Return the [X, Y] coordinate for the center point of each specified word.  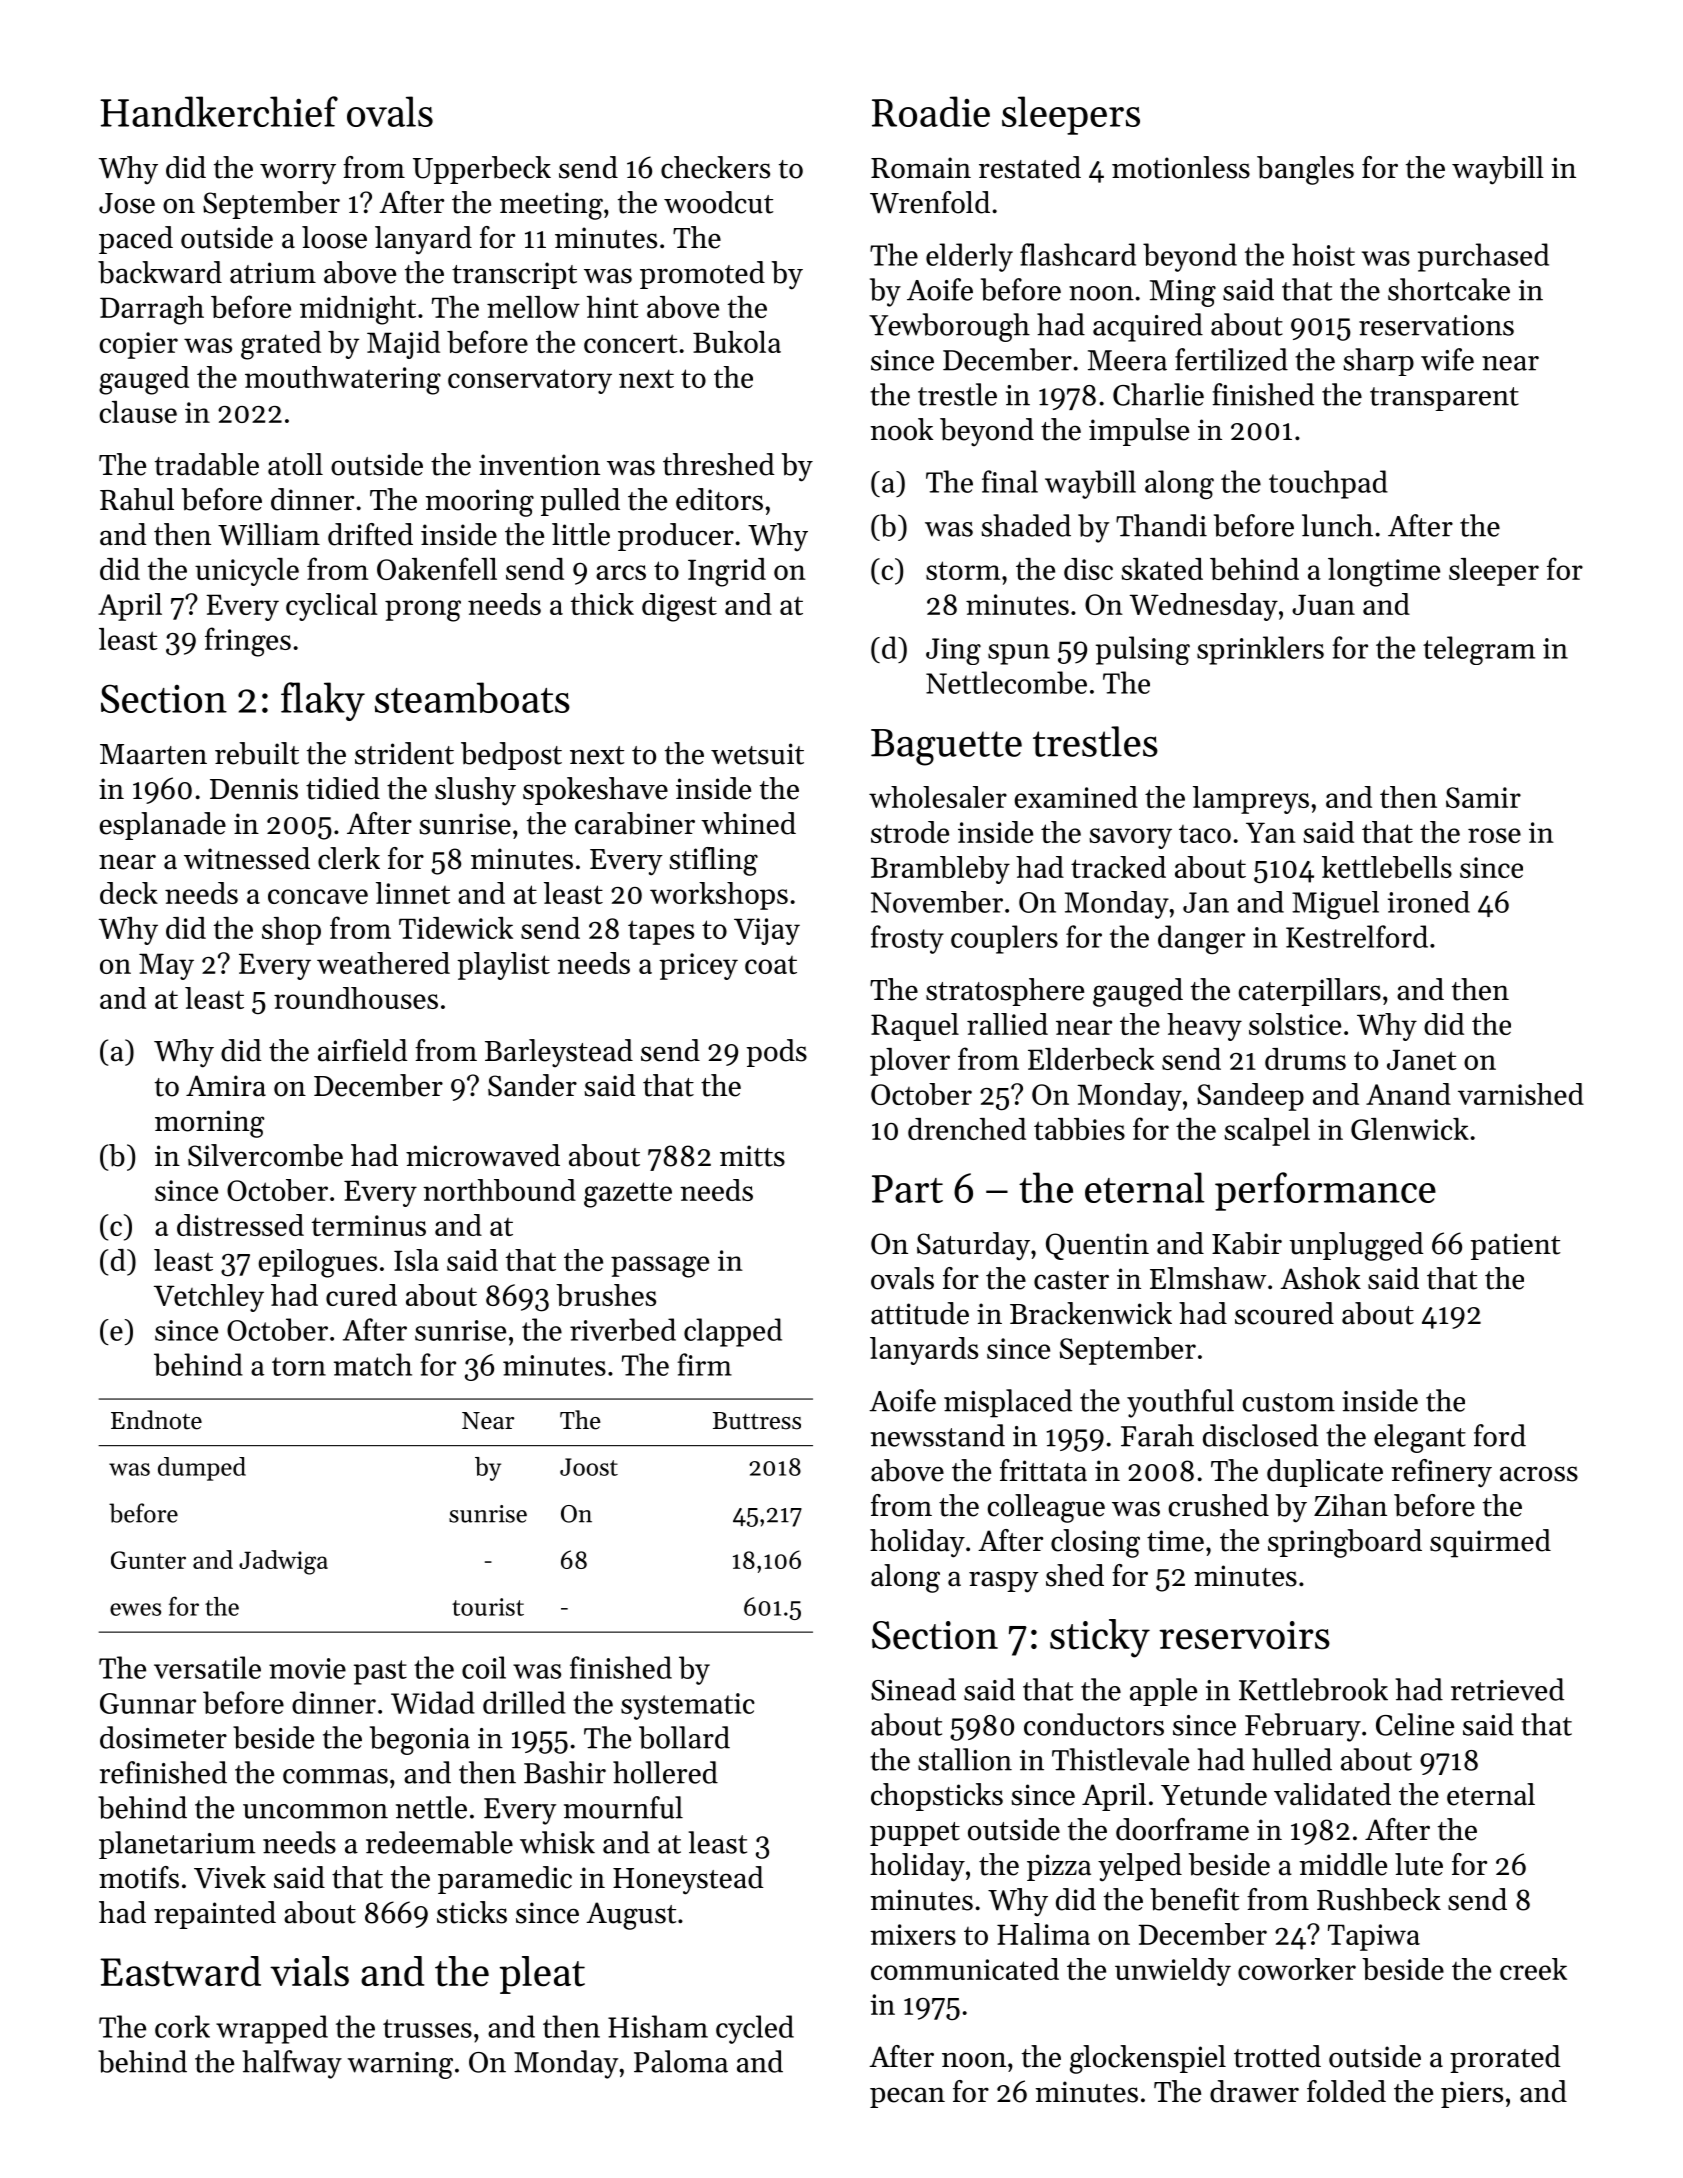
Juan [1323, 604]
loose [334, 237]
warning [400, 2065]
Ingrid [727, 572]
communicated [965, 1969]
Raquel [915, 1027]
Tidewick [456, 928]
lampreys [1251, 800]
